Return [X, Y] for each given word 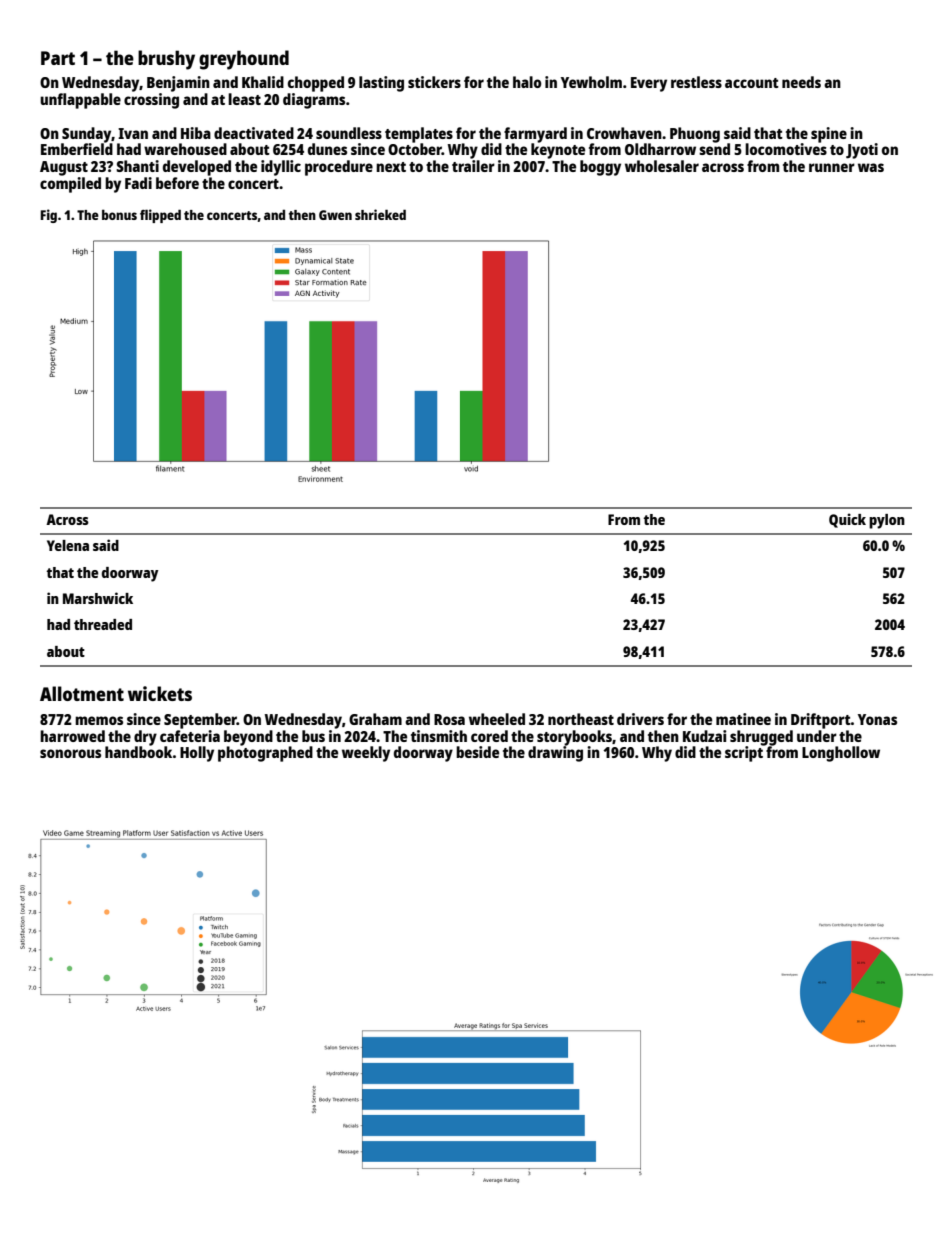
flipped [160, 216]
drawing [555, 754]
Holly [197, 754]
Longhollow [841, 754]
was [871, 167]
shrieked [380, 214]
